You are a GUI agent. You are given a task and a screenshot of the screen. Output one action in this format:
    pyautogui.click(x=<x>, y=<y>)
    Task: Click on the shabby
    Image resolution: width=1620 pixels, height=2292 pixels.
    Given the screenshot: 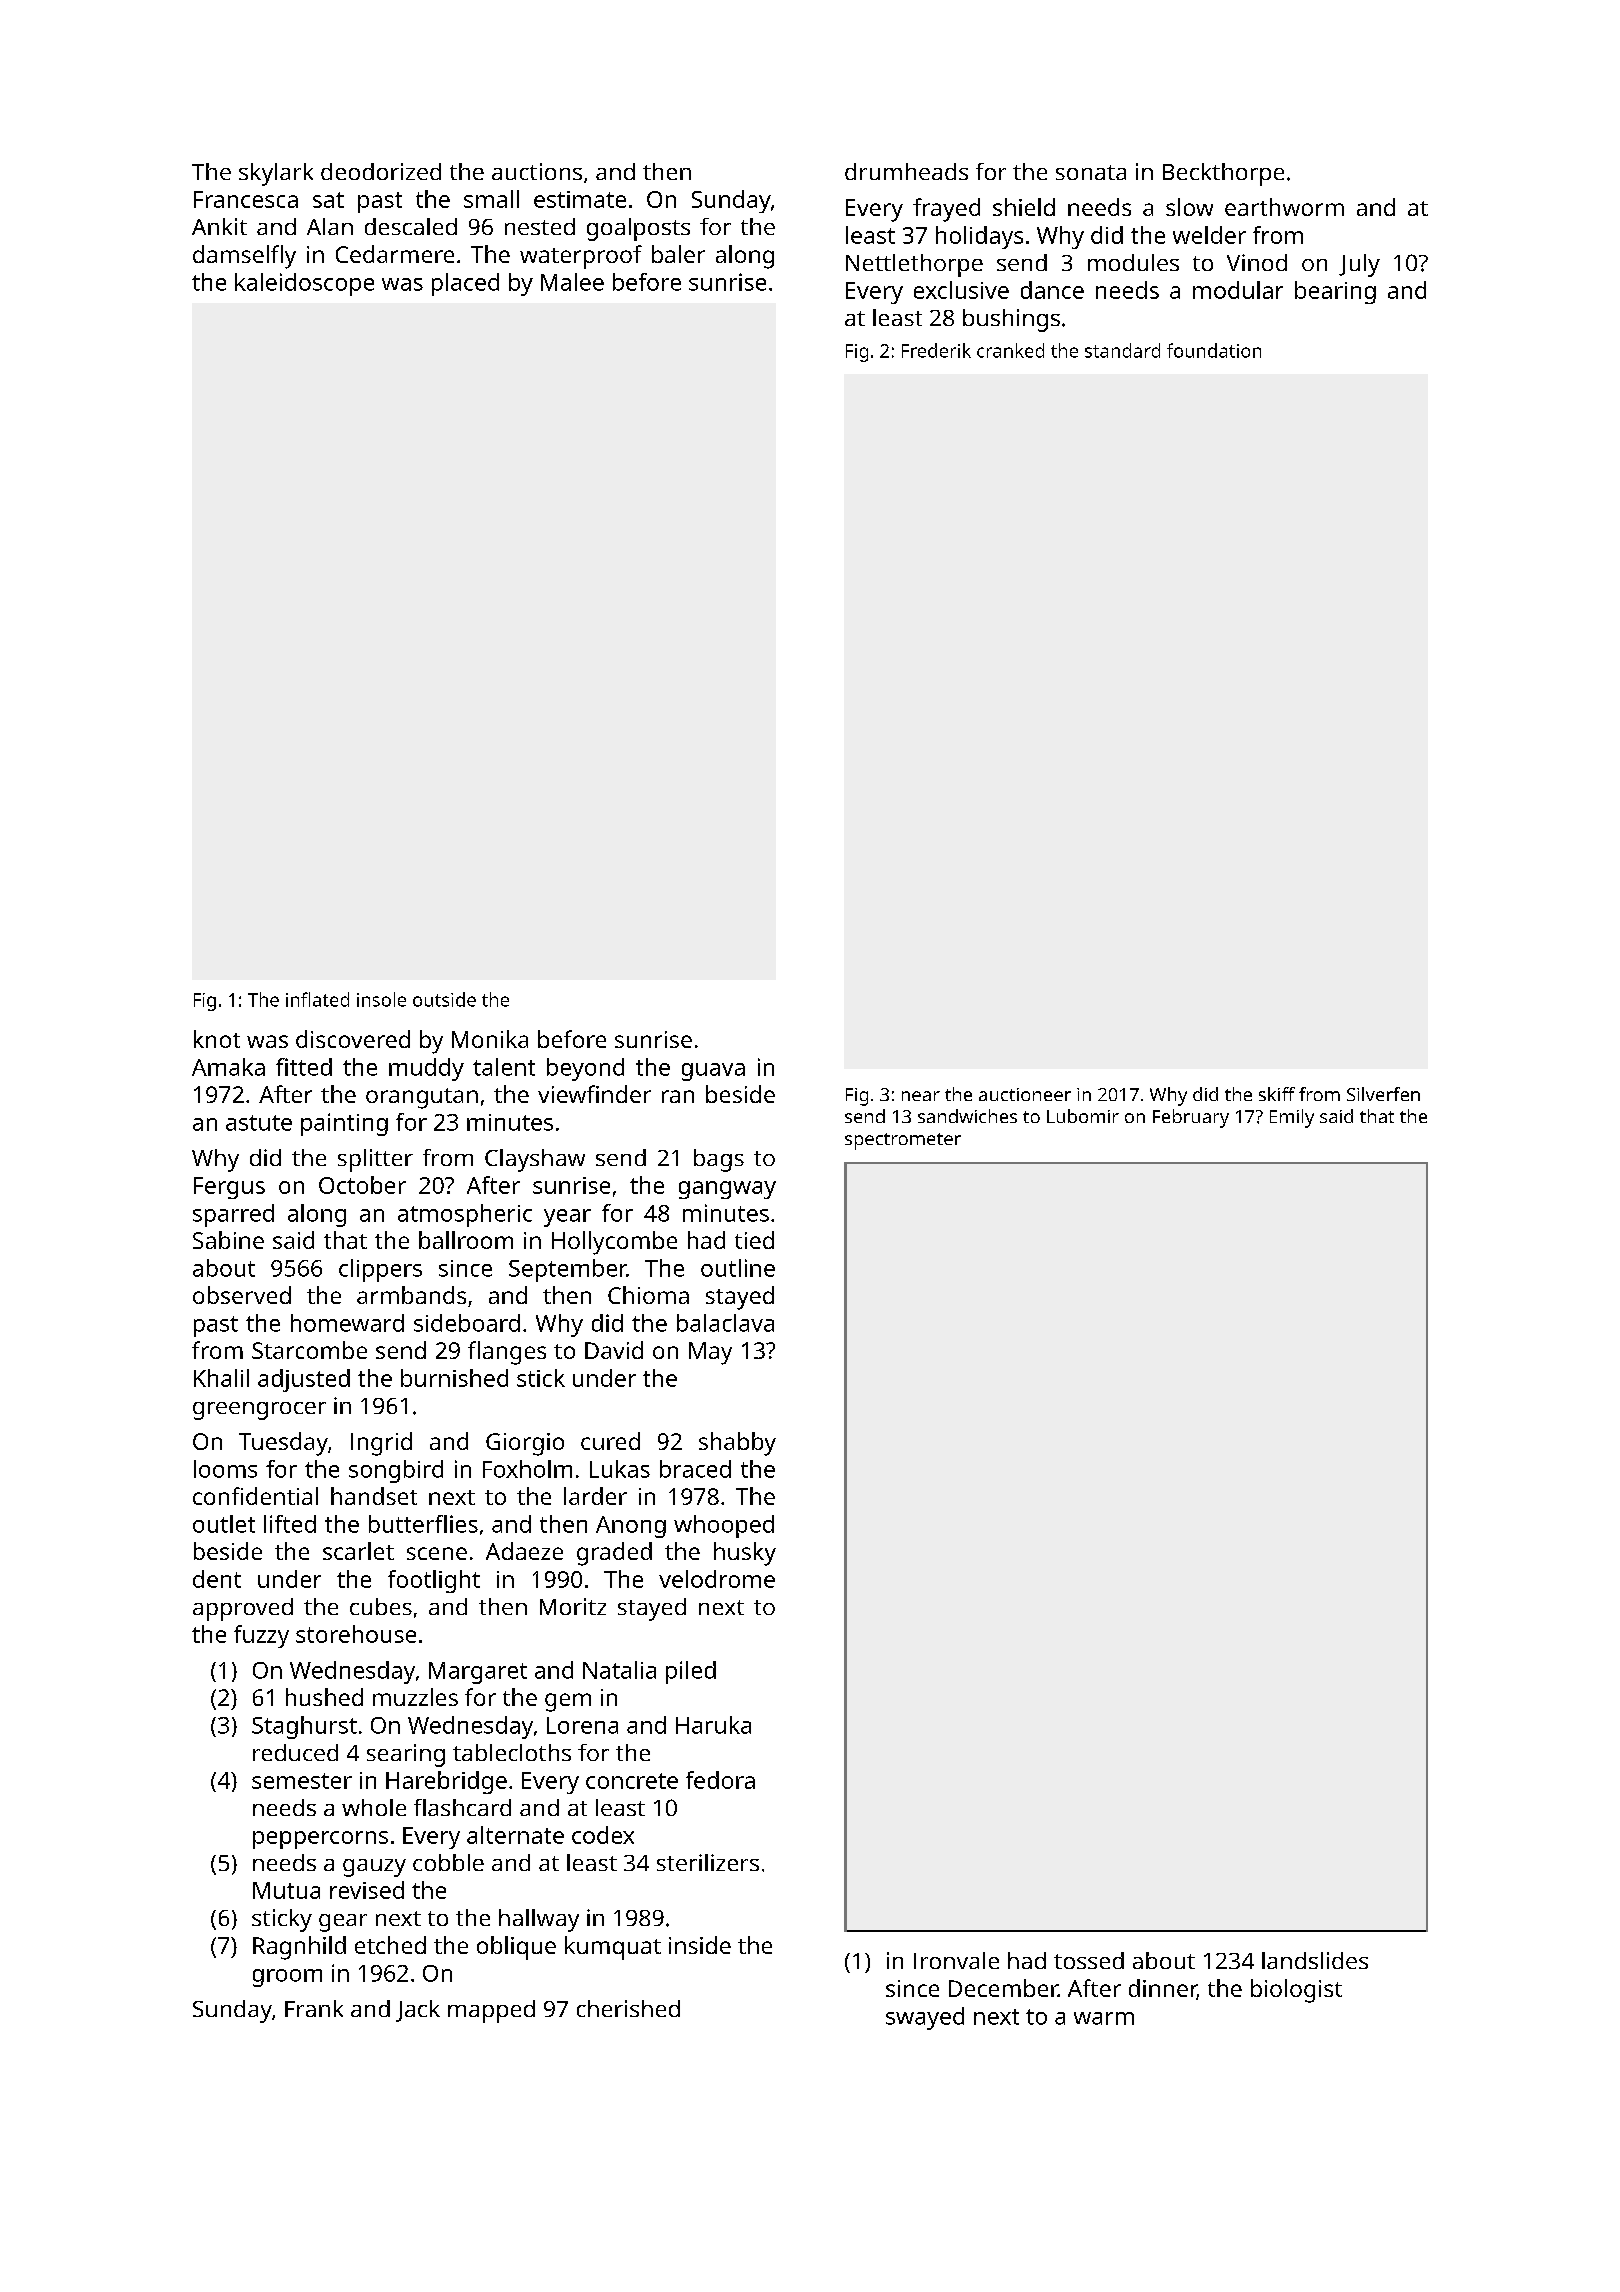 What is the action you would take?
    pyautogui.click(x=737, y=1444)
